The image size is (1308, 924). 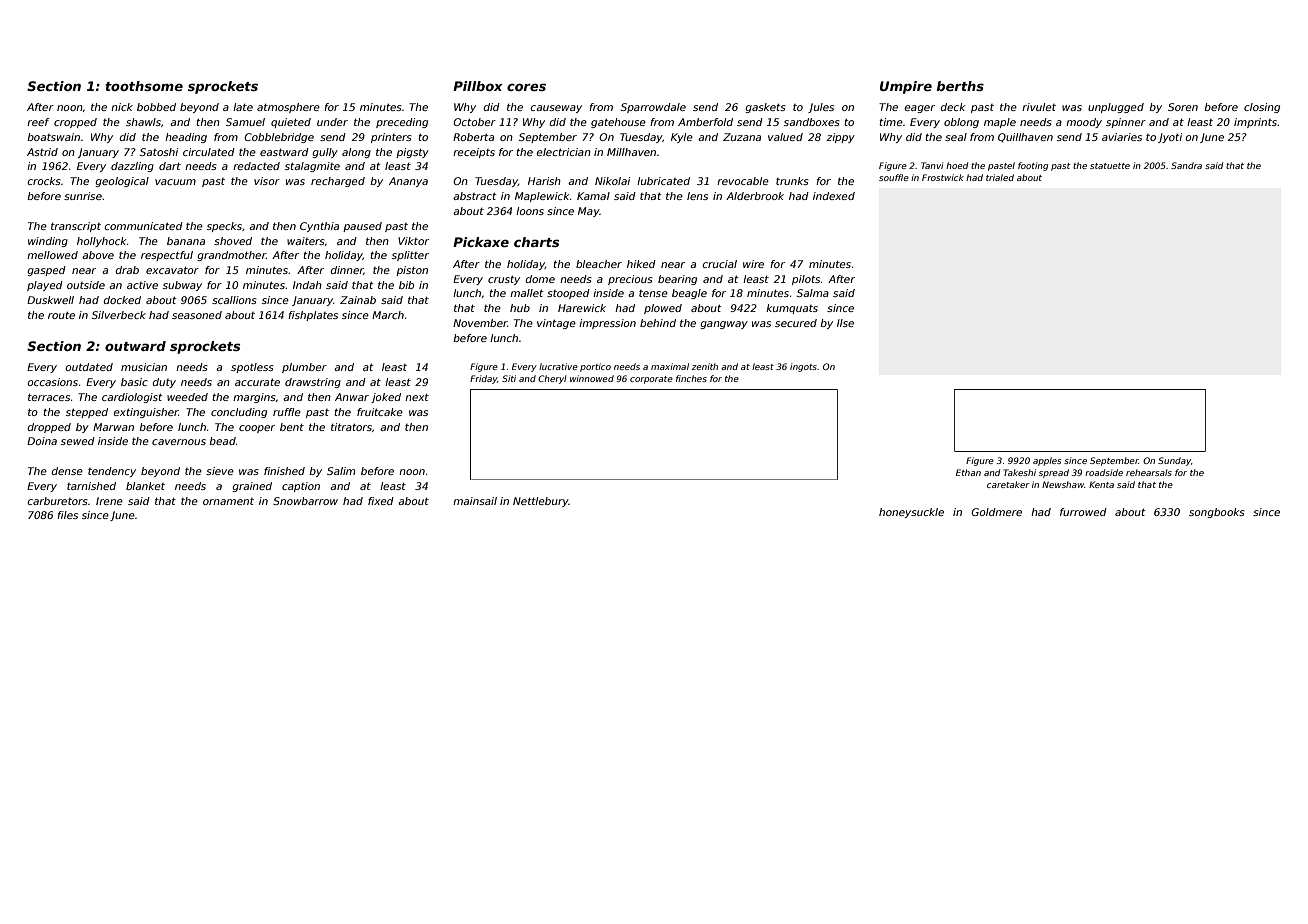 I want to click on berths, so click(x=960, y=86).
